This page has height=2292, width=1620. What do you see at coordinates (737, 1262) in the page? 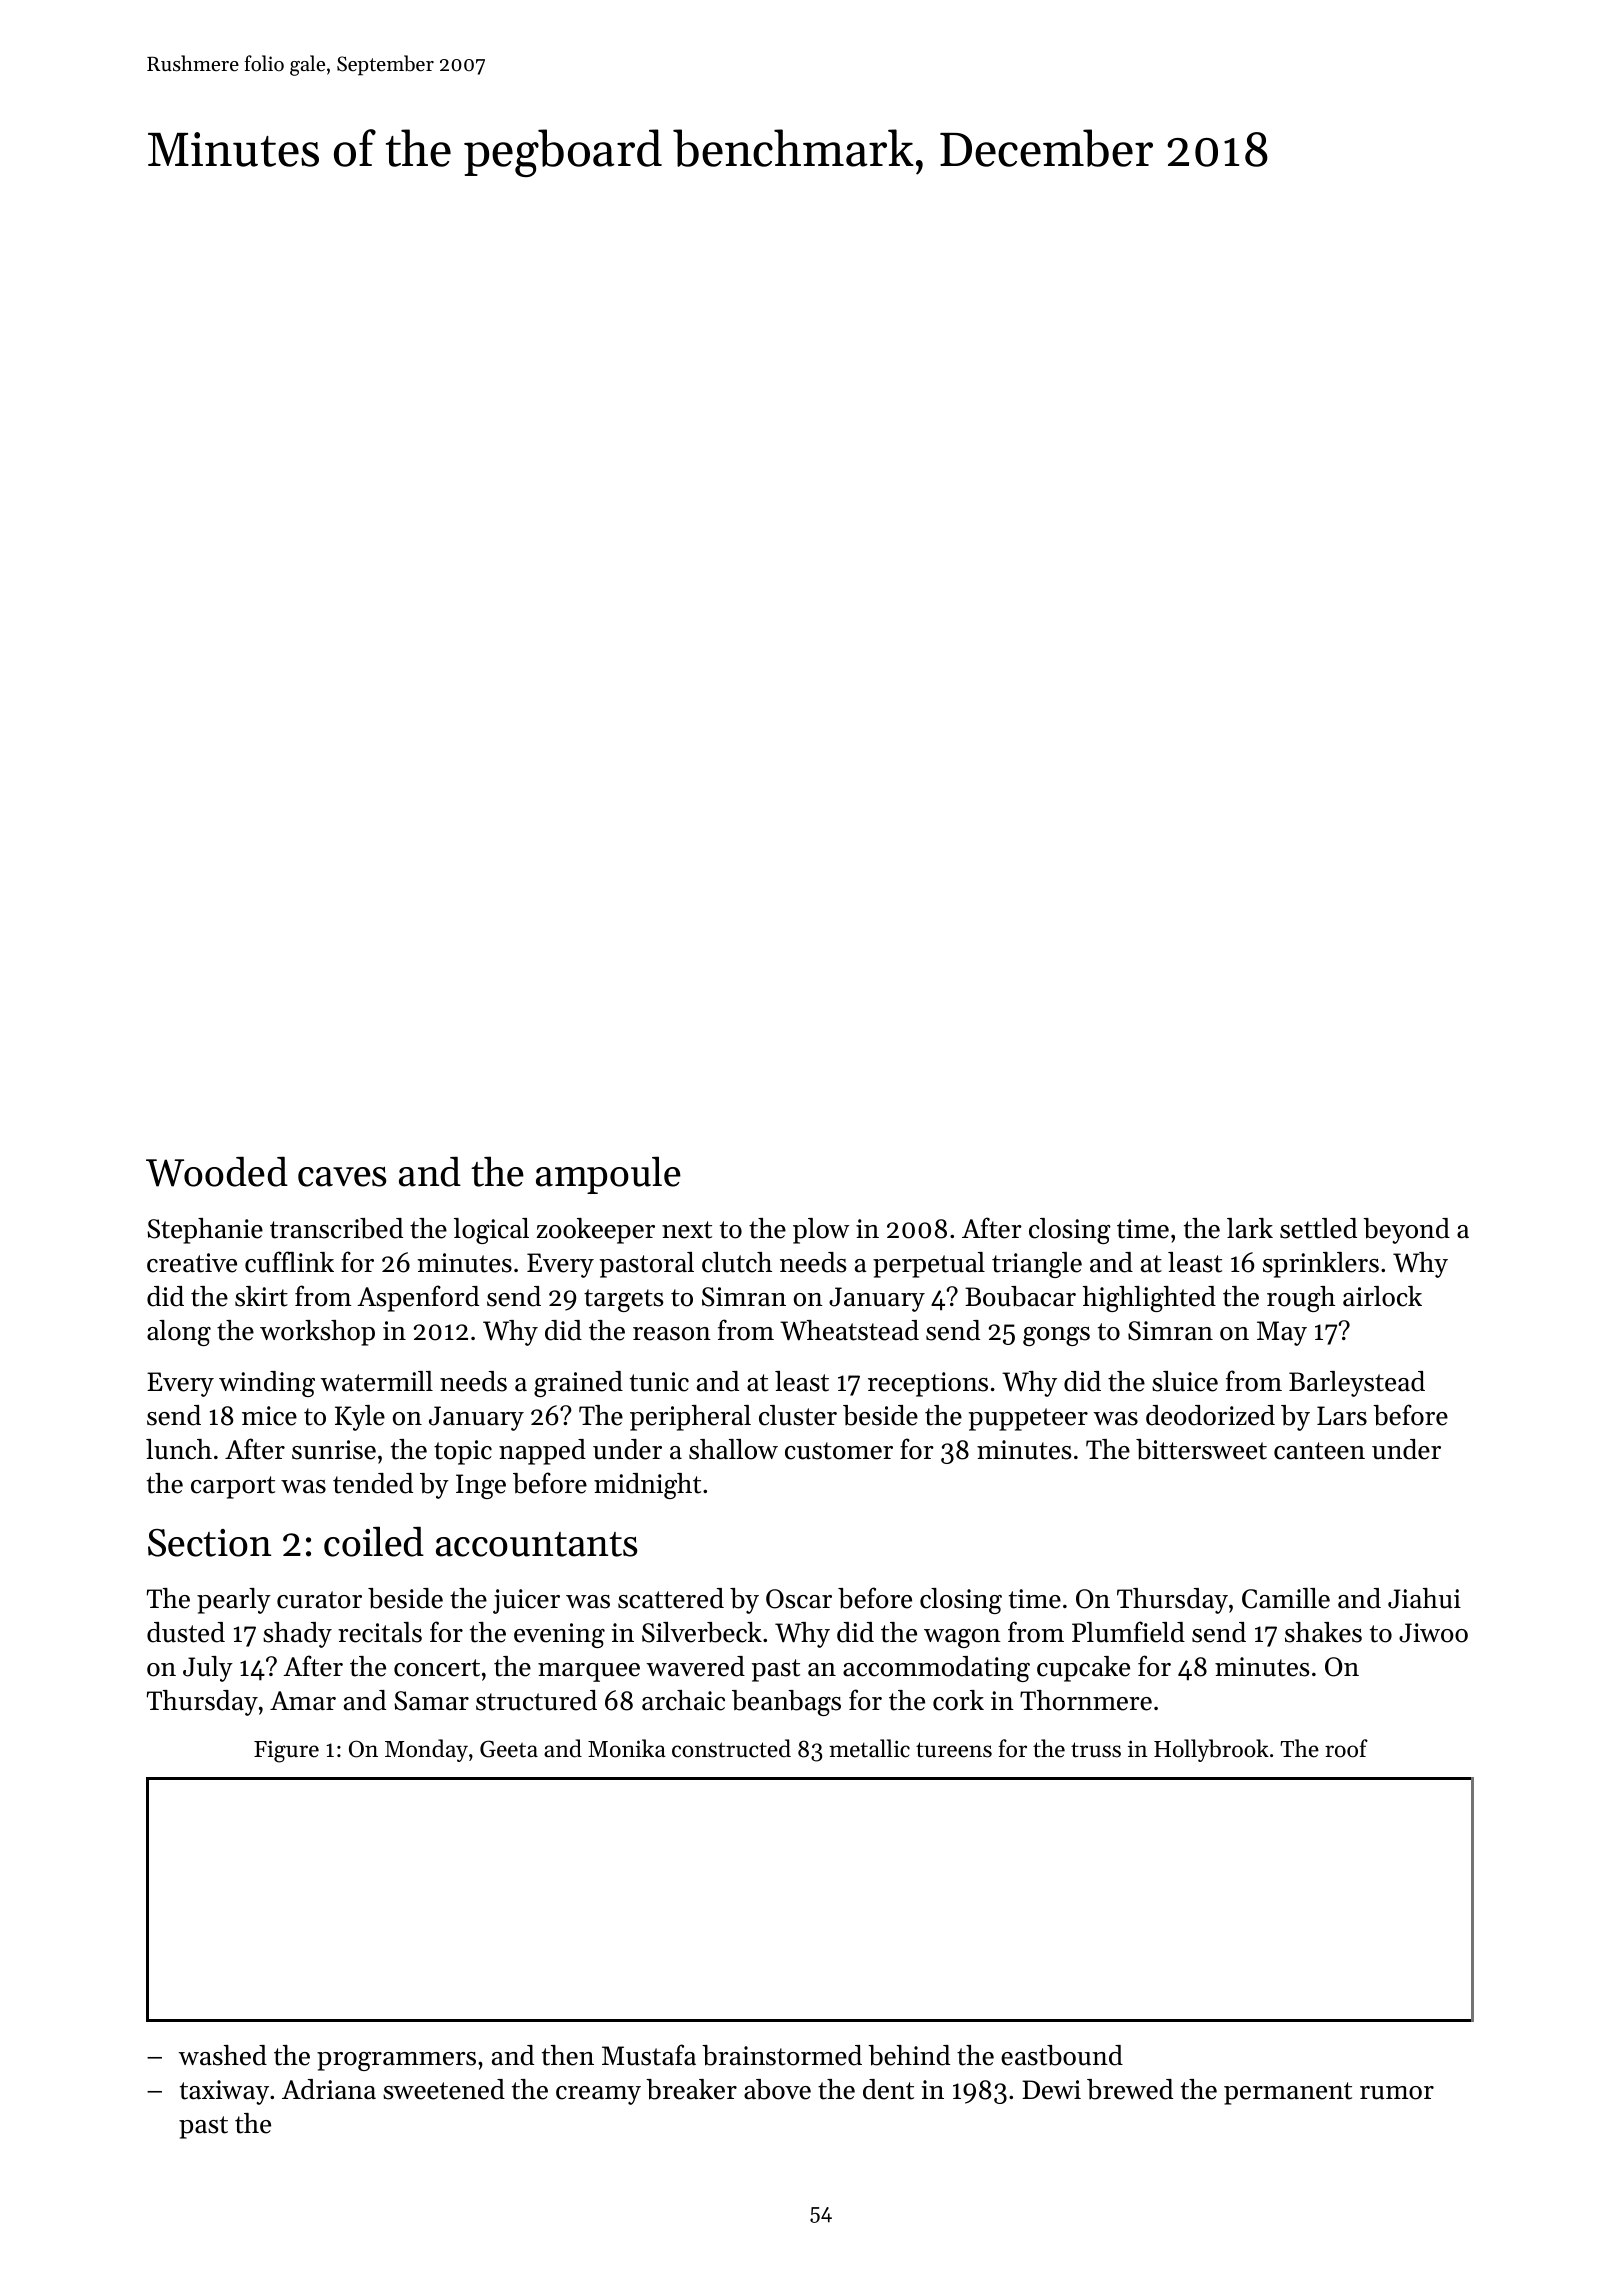
I see `clutch` at bounding box center [737, 1262].
